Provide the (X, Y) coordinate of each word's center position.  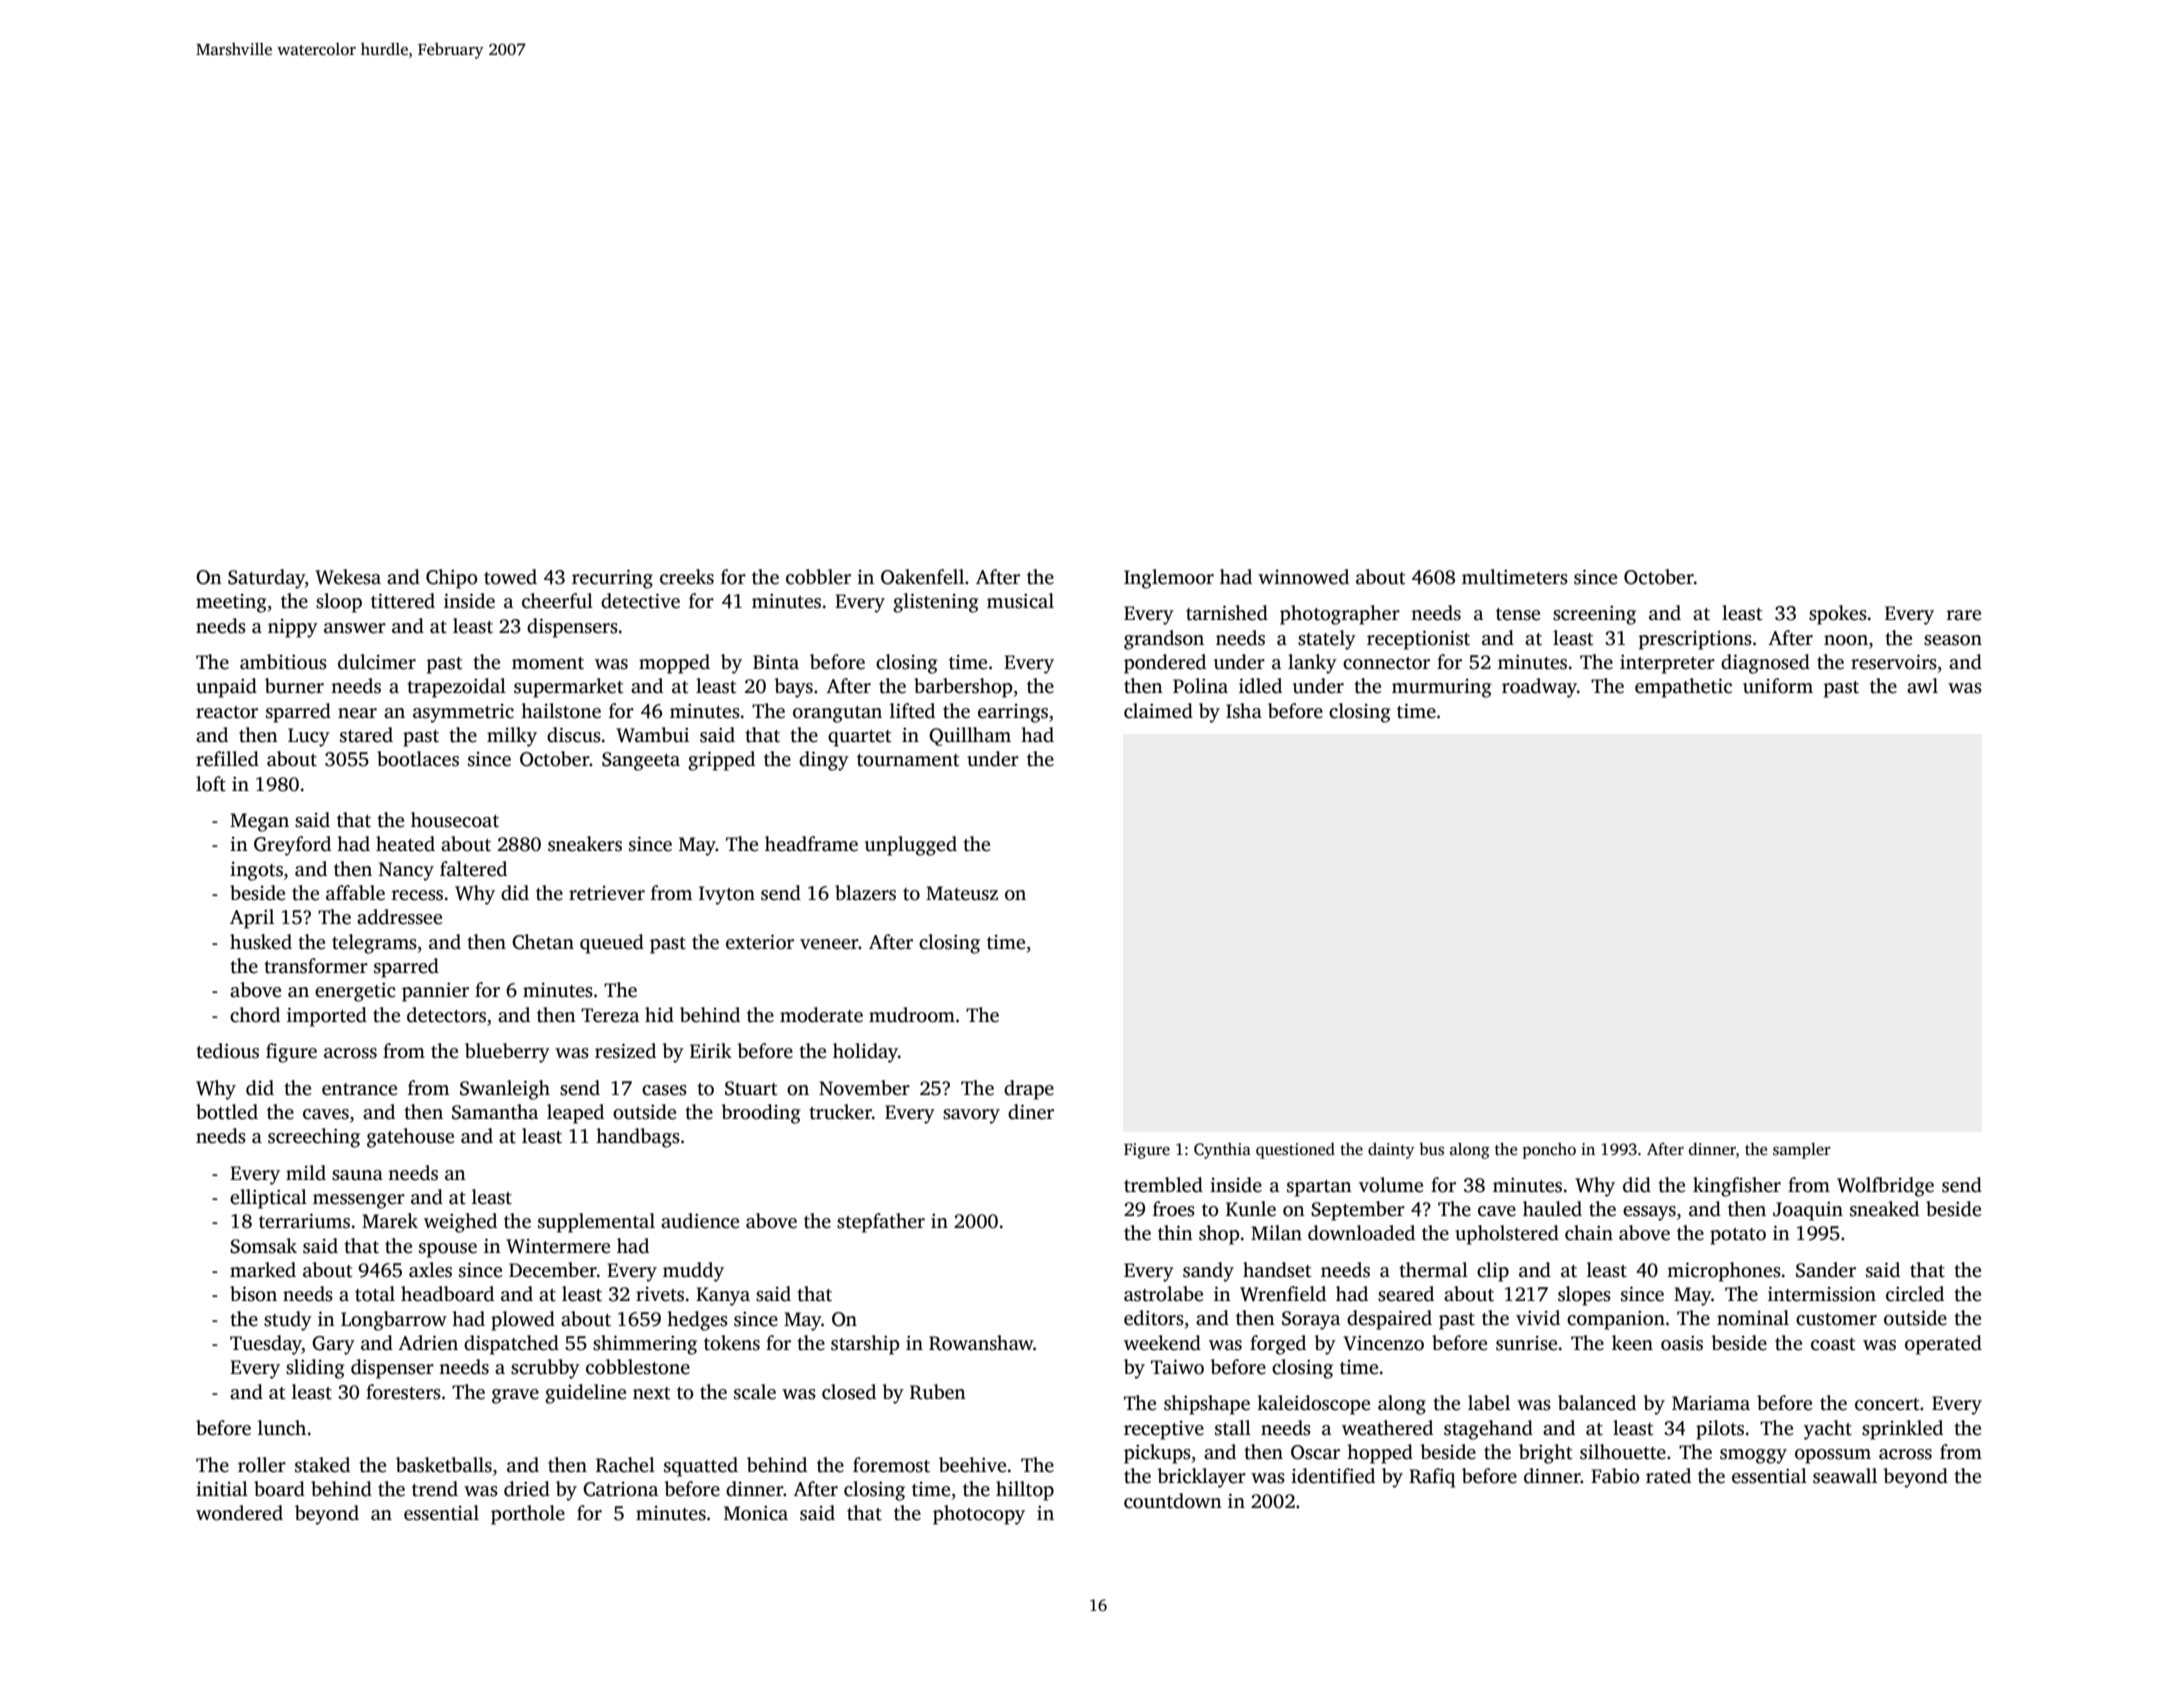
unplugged (911, 846)
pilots (1720, 1430)
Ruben (938, 1392)
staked (322, 1465)
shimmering (645, 1345)
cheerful (557, 601)
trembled (1163, 1185)
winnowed (1303, 577)
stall (1233, 1428)
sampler (1802, 1151)
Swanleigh (505, 1090)
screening (1594, 615)
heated (405, 844)
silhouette (1623, 1452)
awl (1922, 686)
